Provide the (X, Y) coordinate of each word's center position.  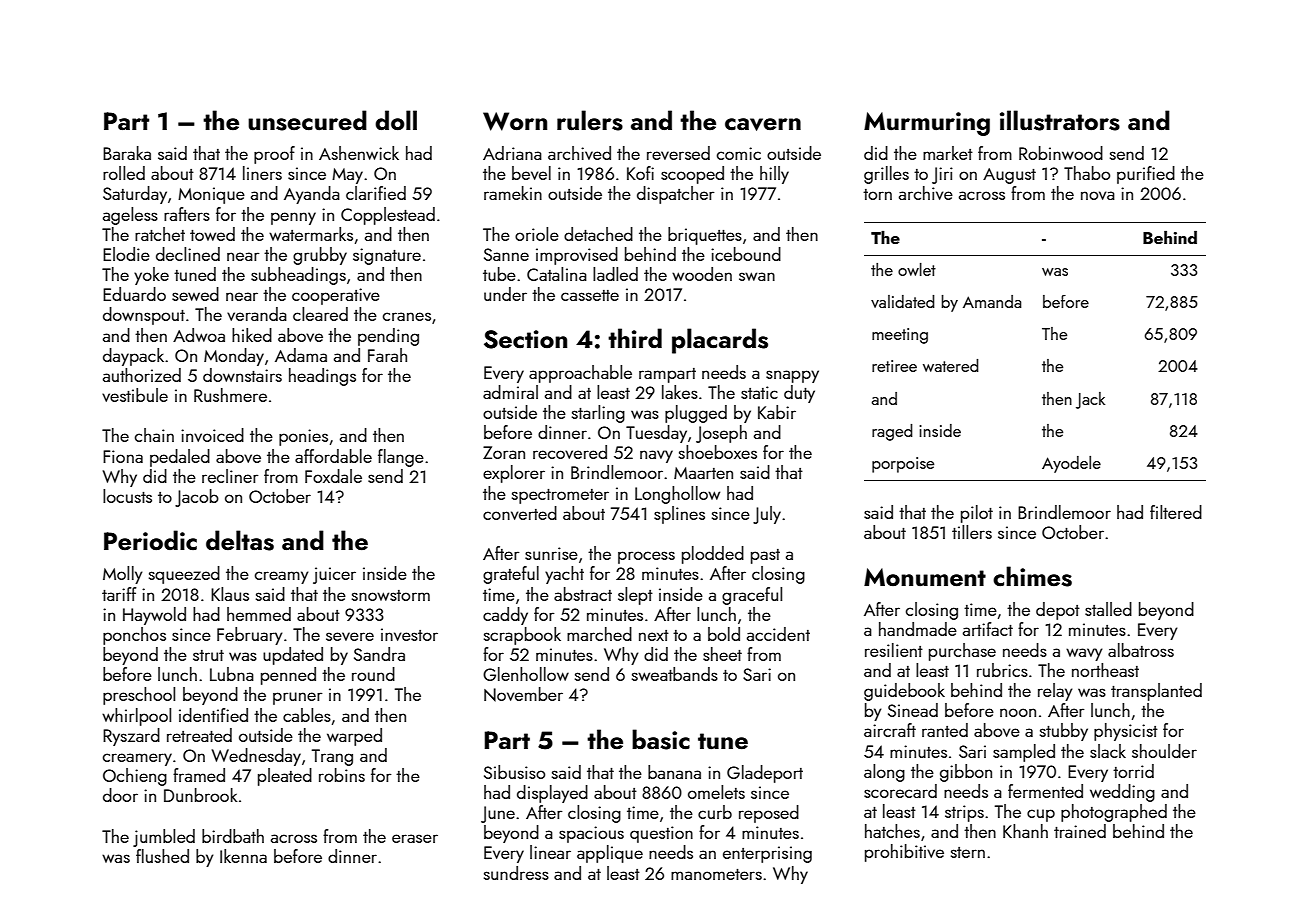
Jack (1090, 400)
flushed (162, 856)
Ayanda (312, 195)
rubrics (1002, 670)
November (523, 694)
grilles (886, 175)
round (373, 674)
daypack (133, 357)
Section (525, 339)
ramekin (513, 193)
